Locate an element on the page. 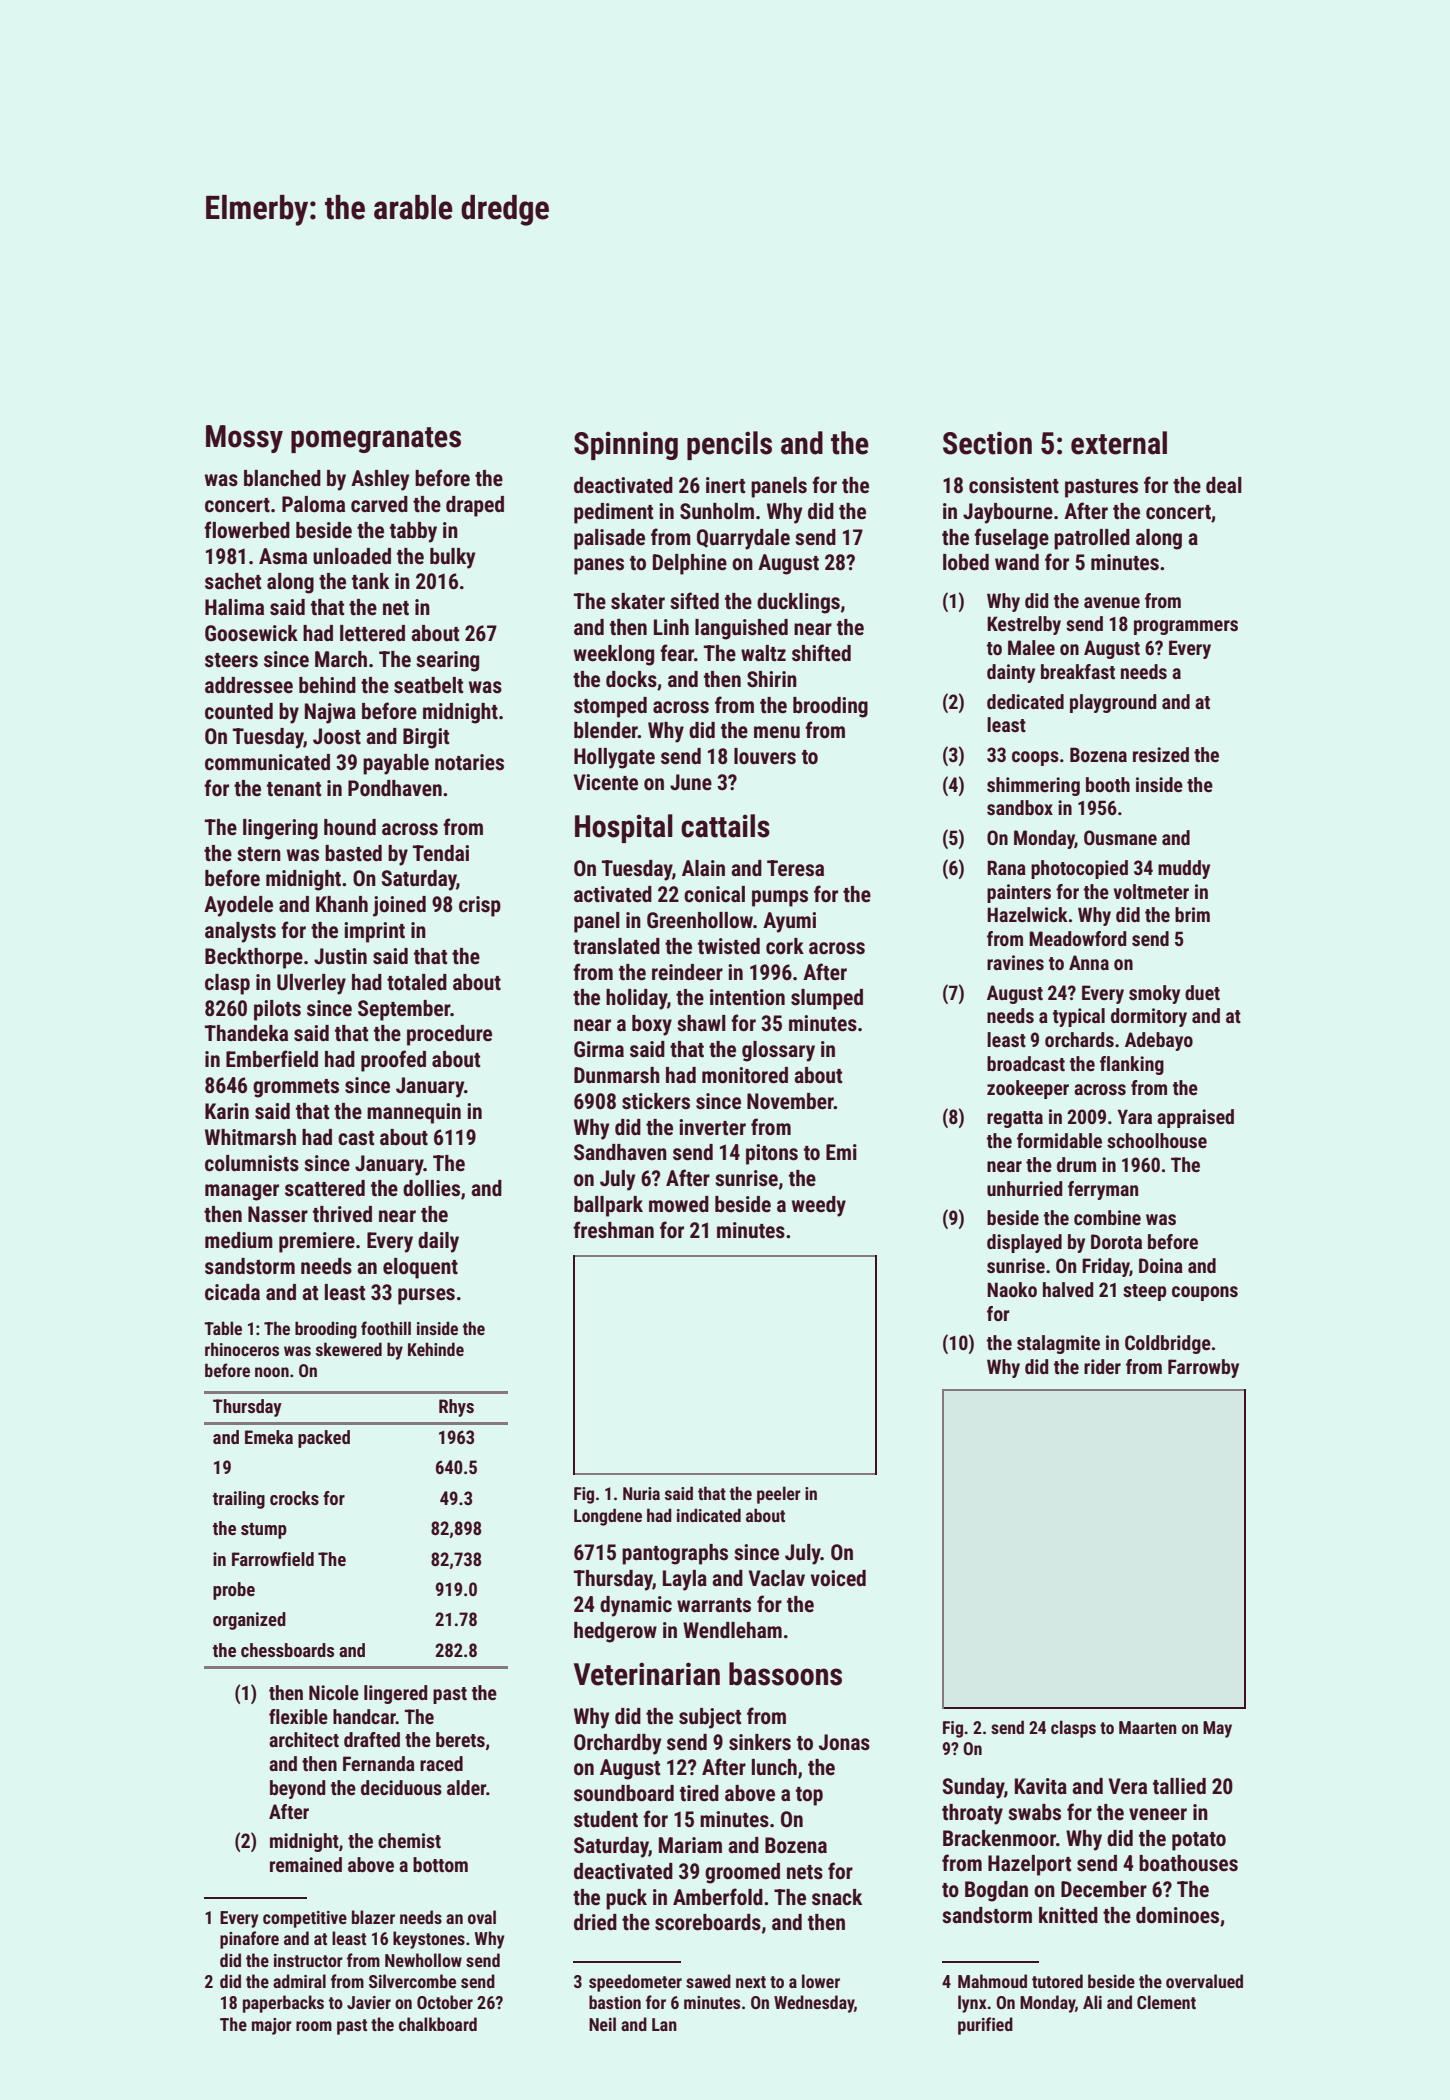 The image size is (1450, 2100). regatta is located at coordinates (1015, 1119).
